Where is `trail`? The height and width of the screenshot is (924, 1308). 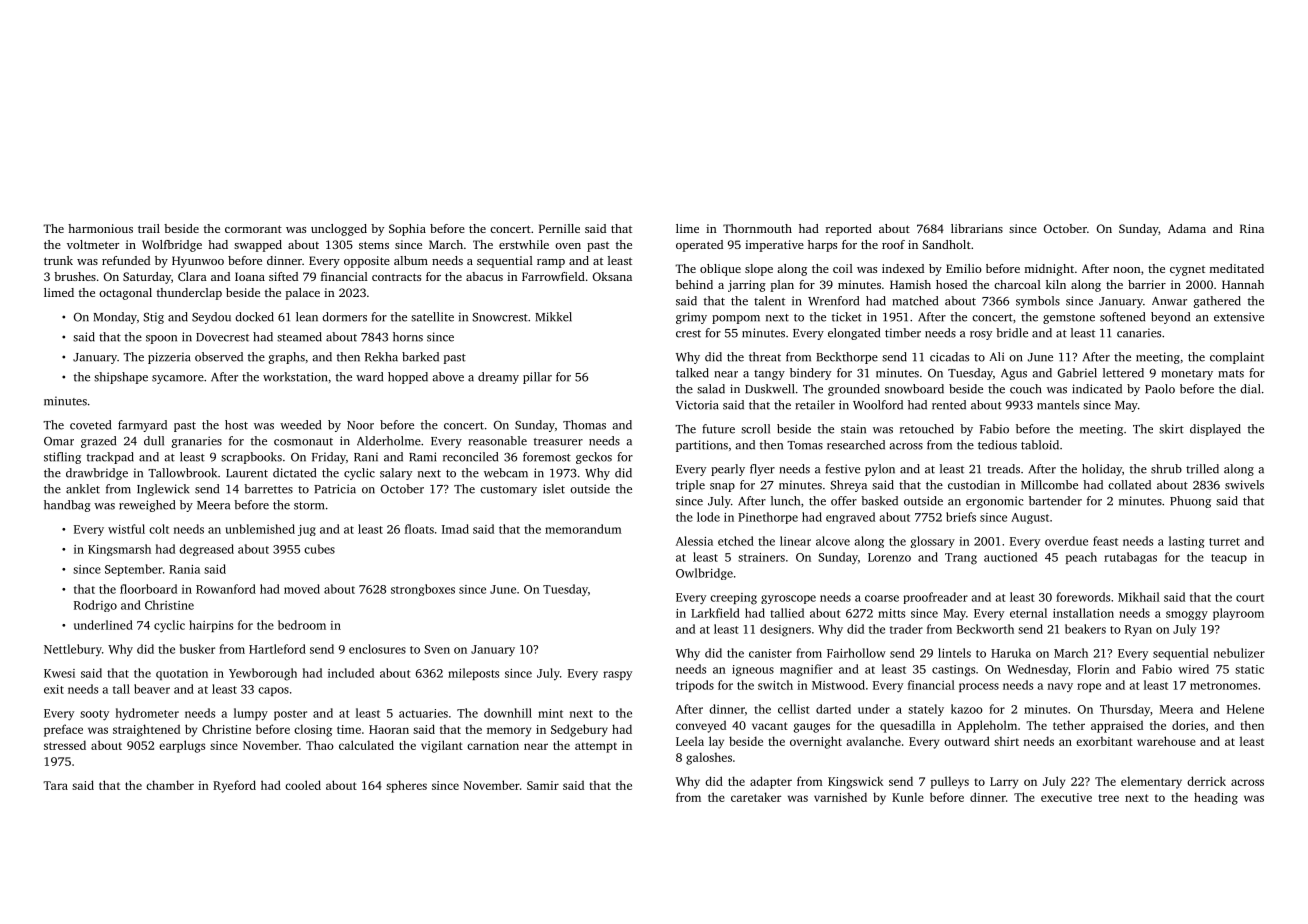 trail is located at coordinates (149, 228).
